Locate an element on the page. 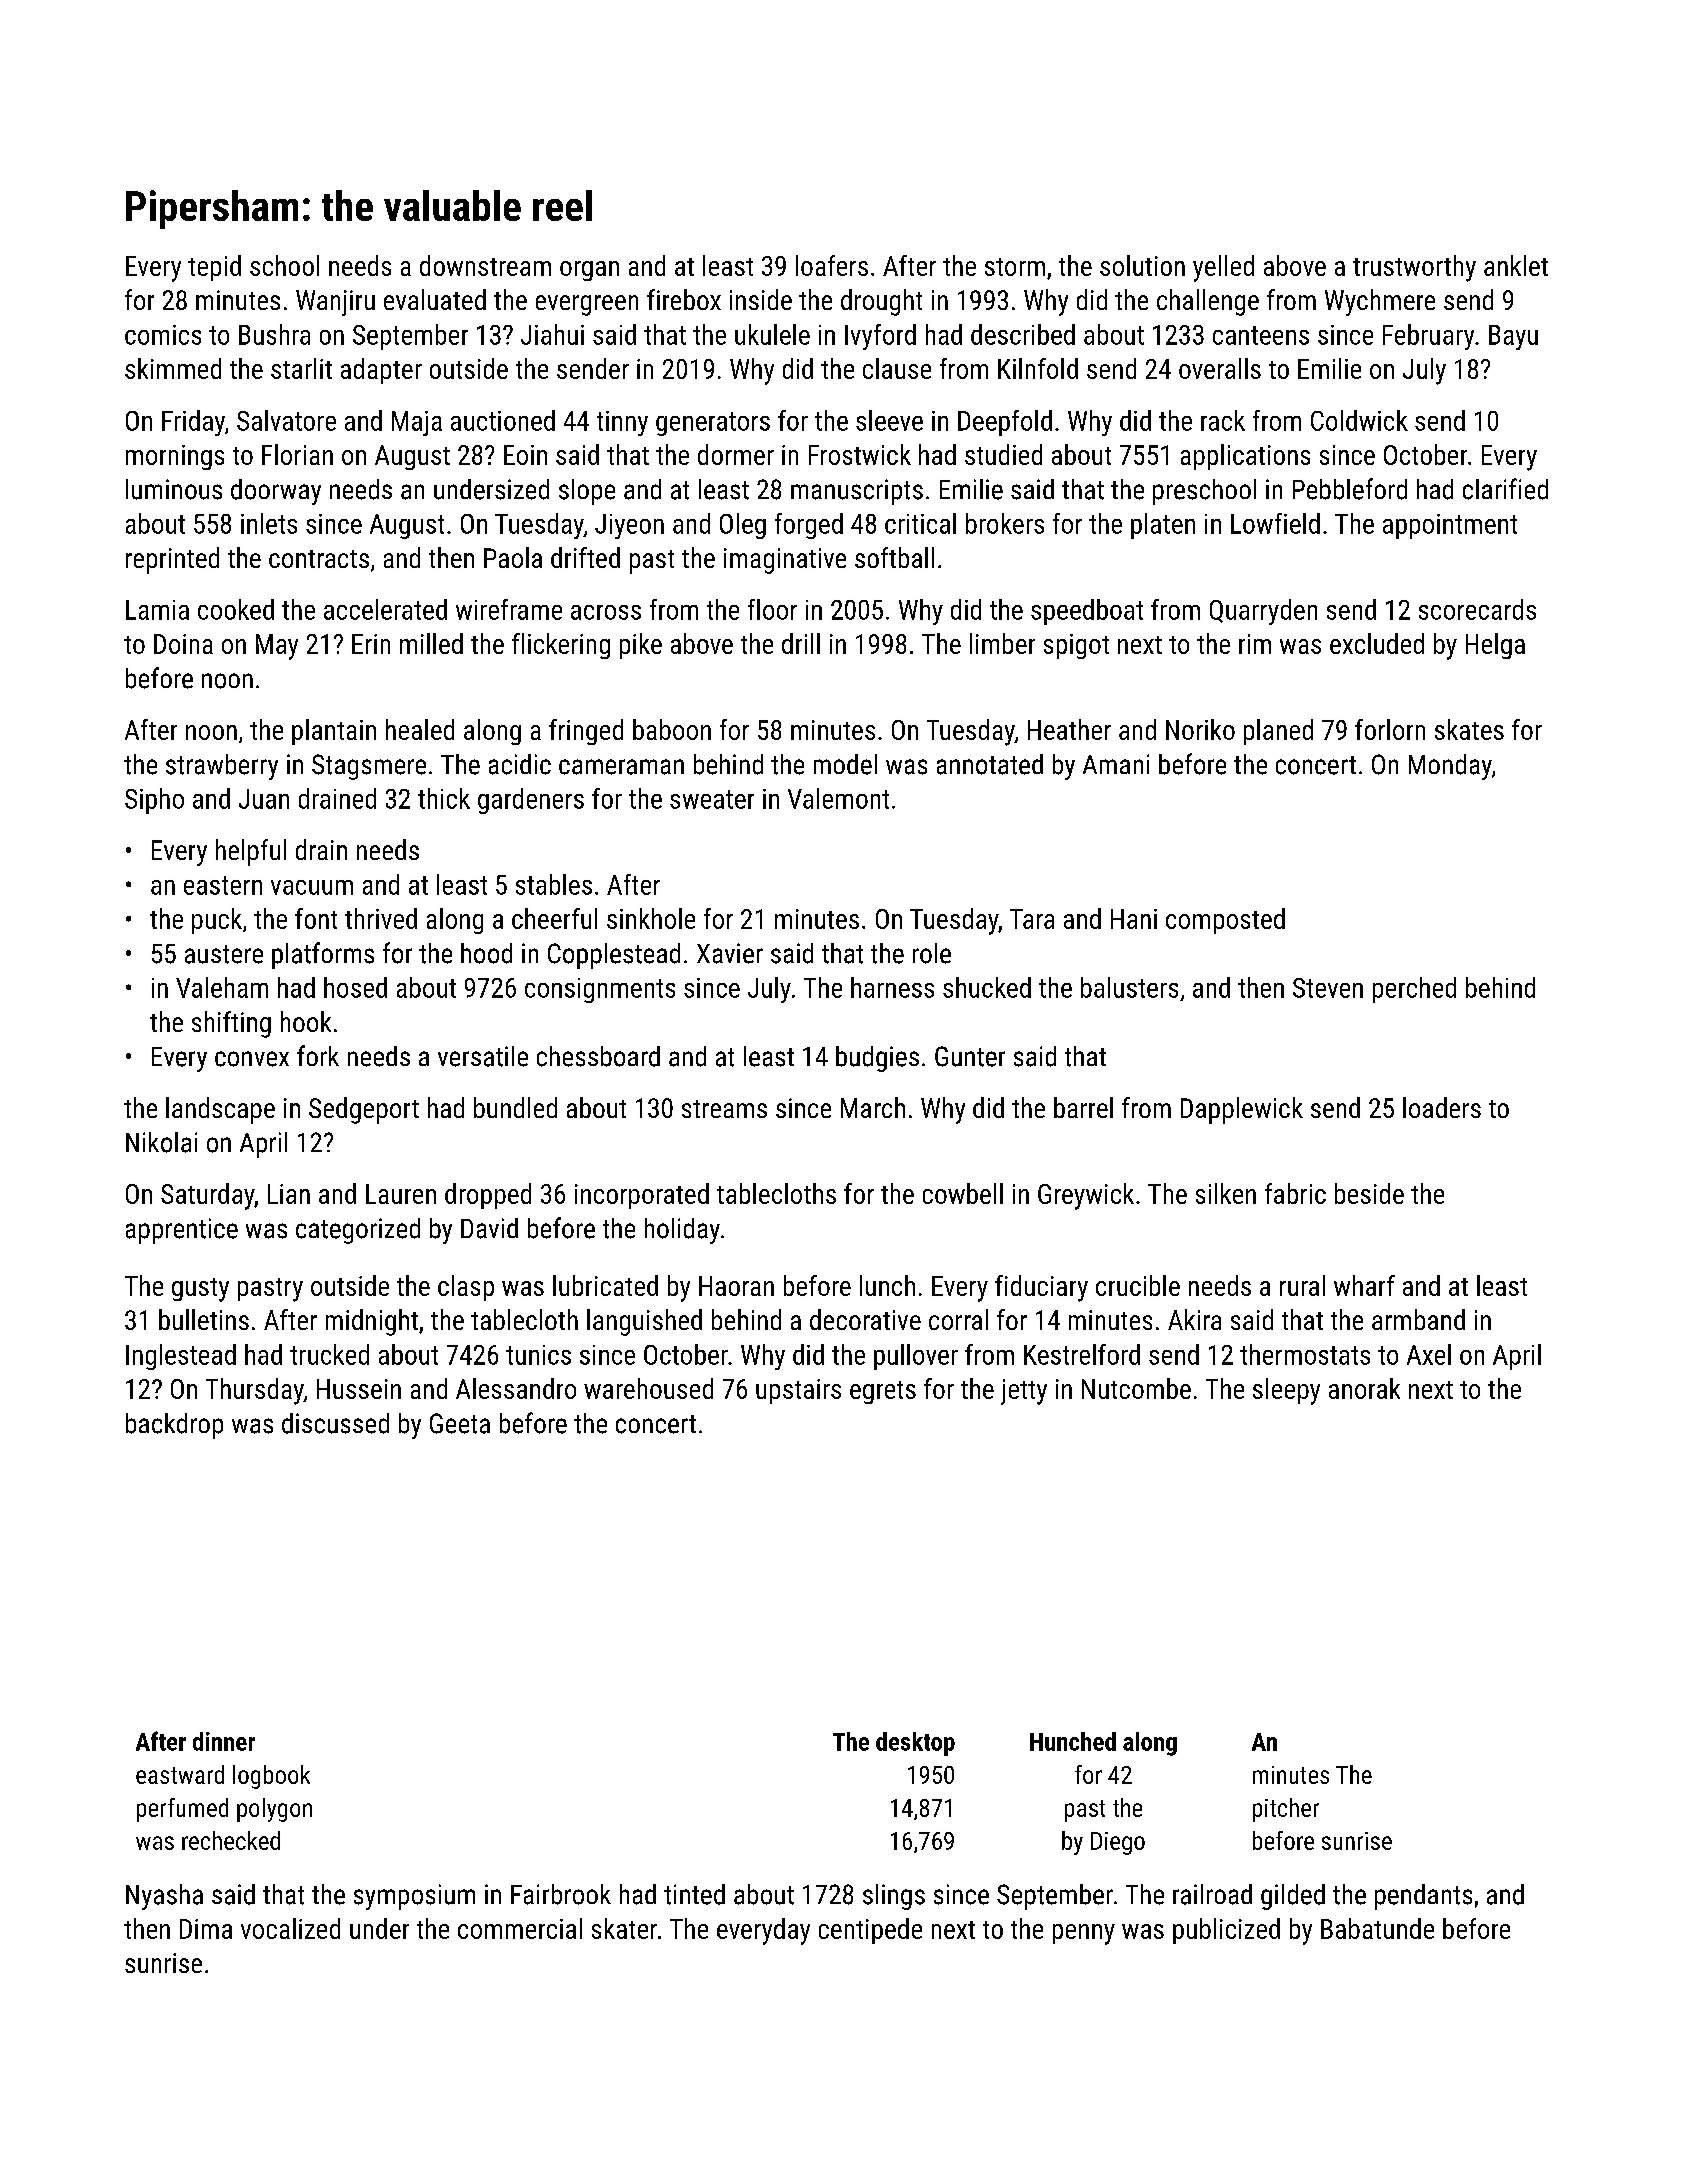  Steven is located at coordinates (1328, 988).
